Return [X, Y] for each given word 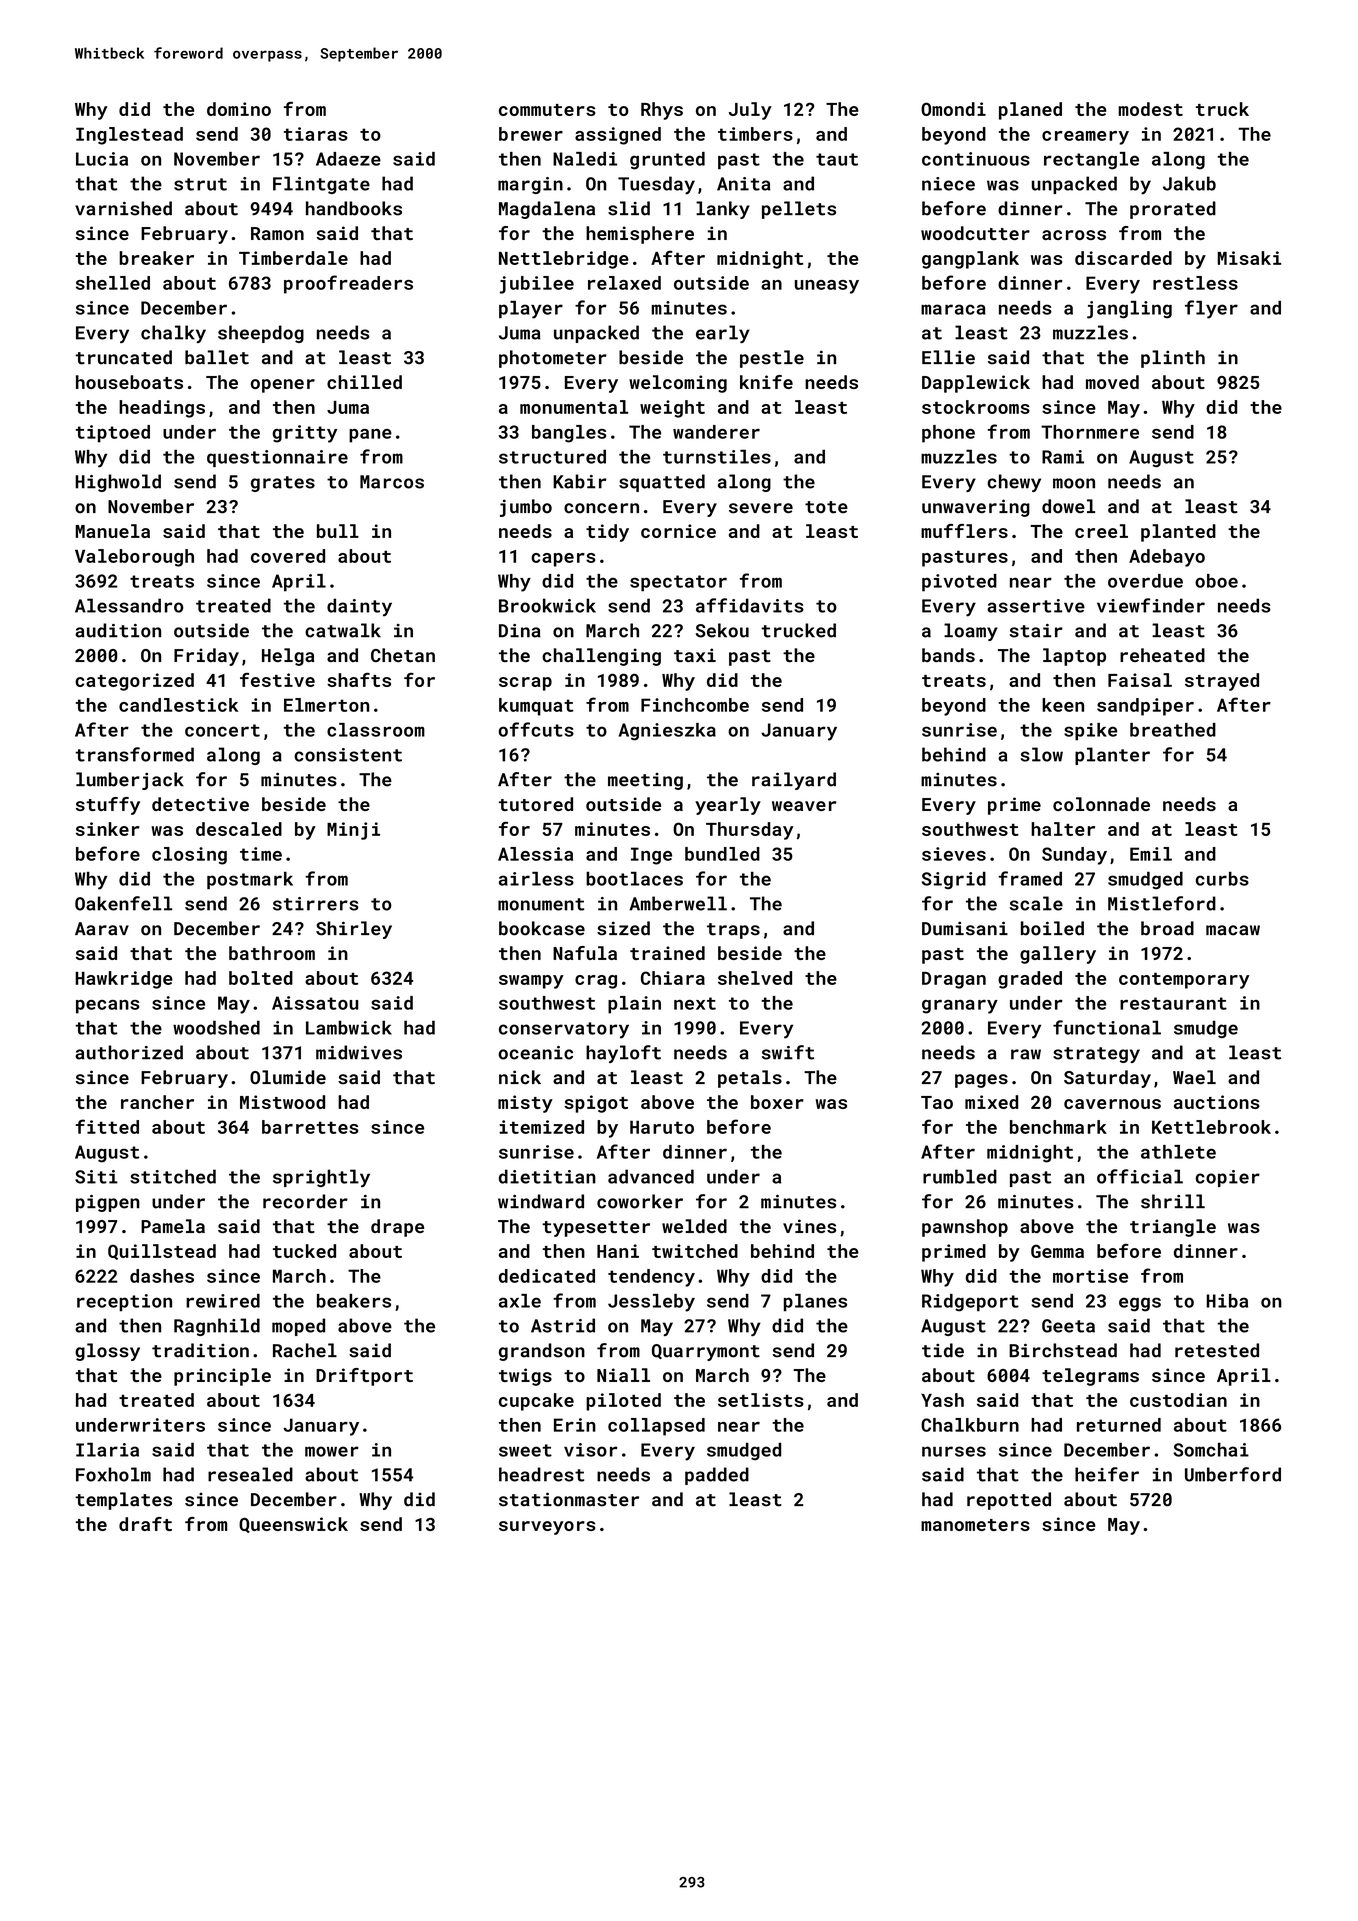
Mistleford [1162, 903]
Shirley [354, 930]
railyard [794, 781]
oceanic [535, 1053]
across [1074, 235]
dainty [359, 607]
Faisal [1140, 680]
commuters [547, 110]
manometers [975, 1525]
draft [145, 1524]
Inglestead [129, 136]
